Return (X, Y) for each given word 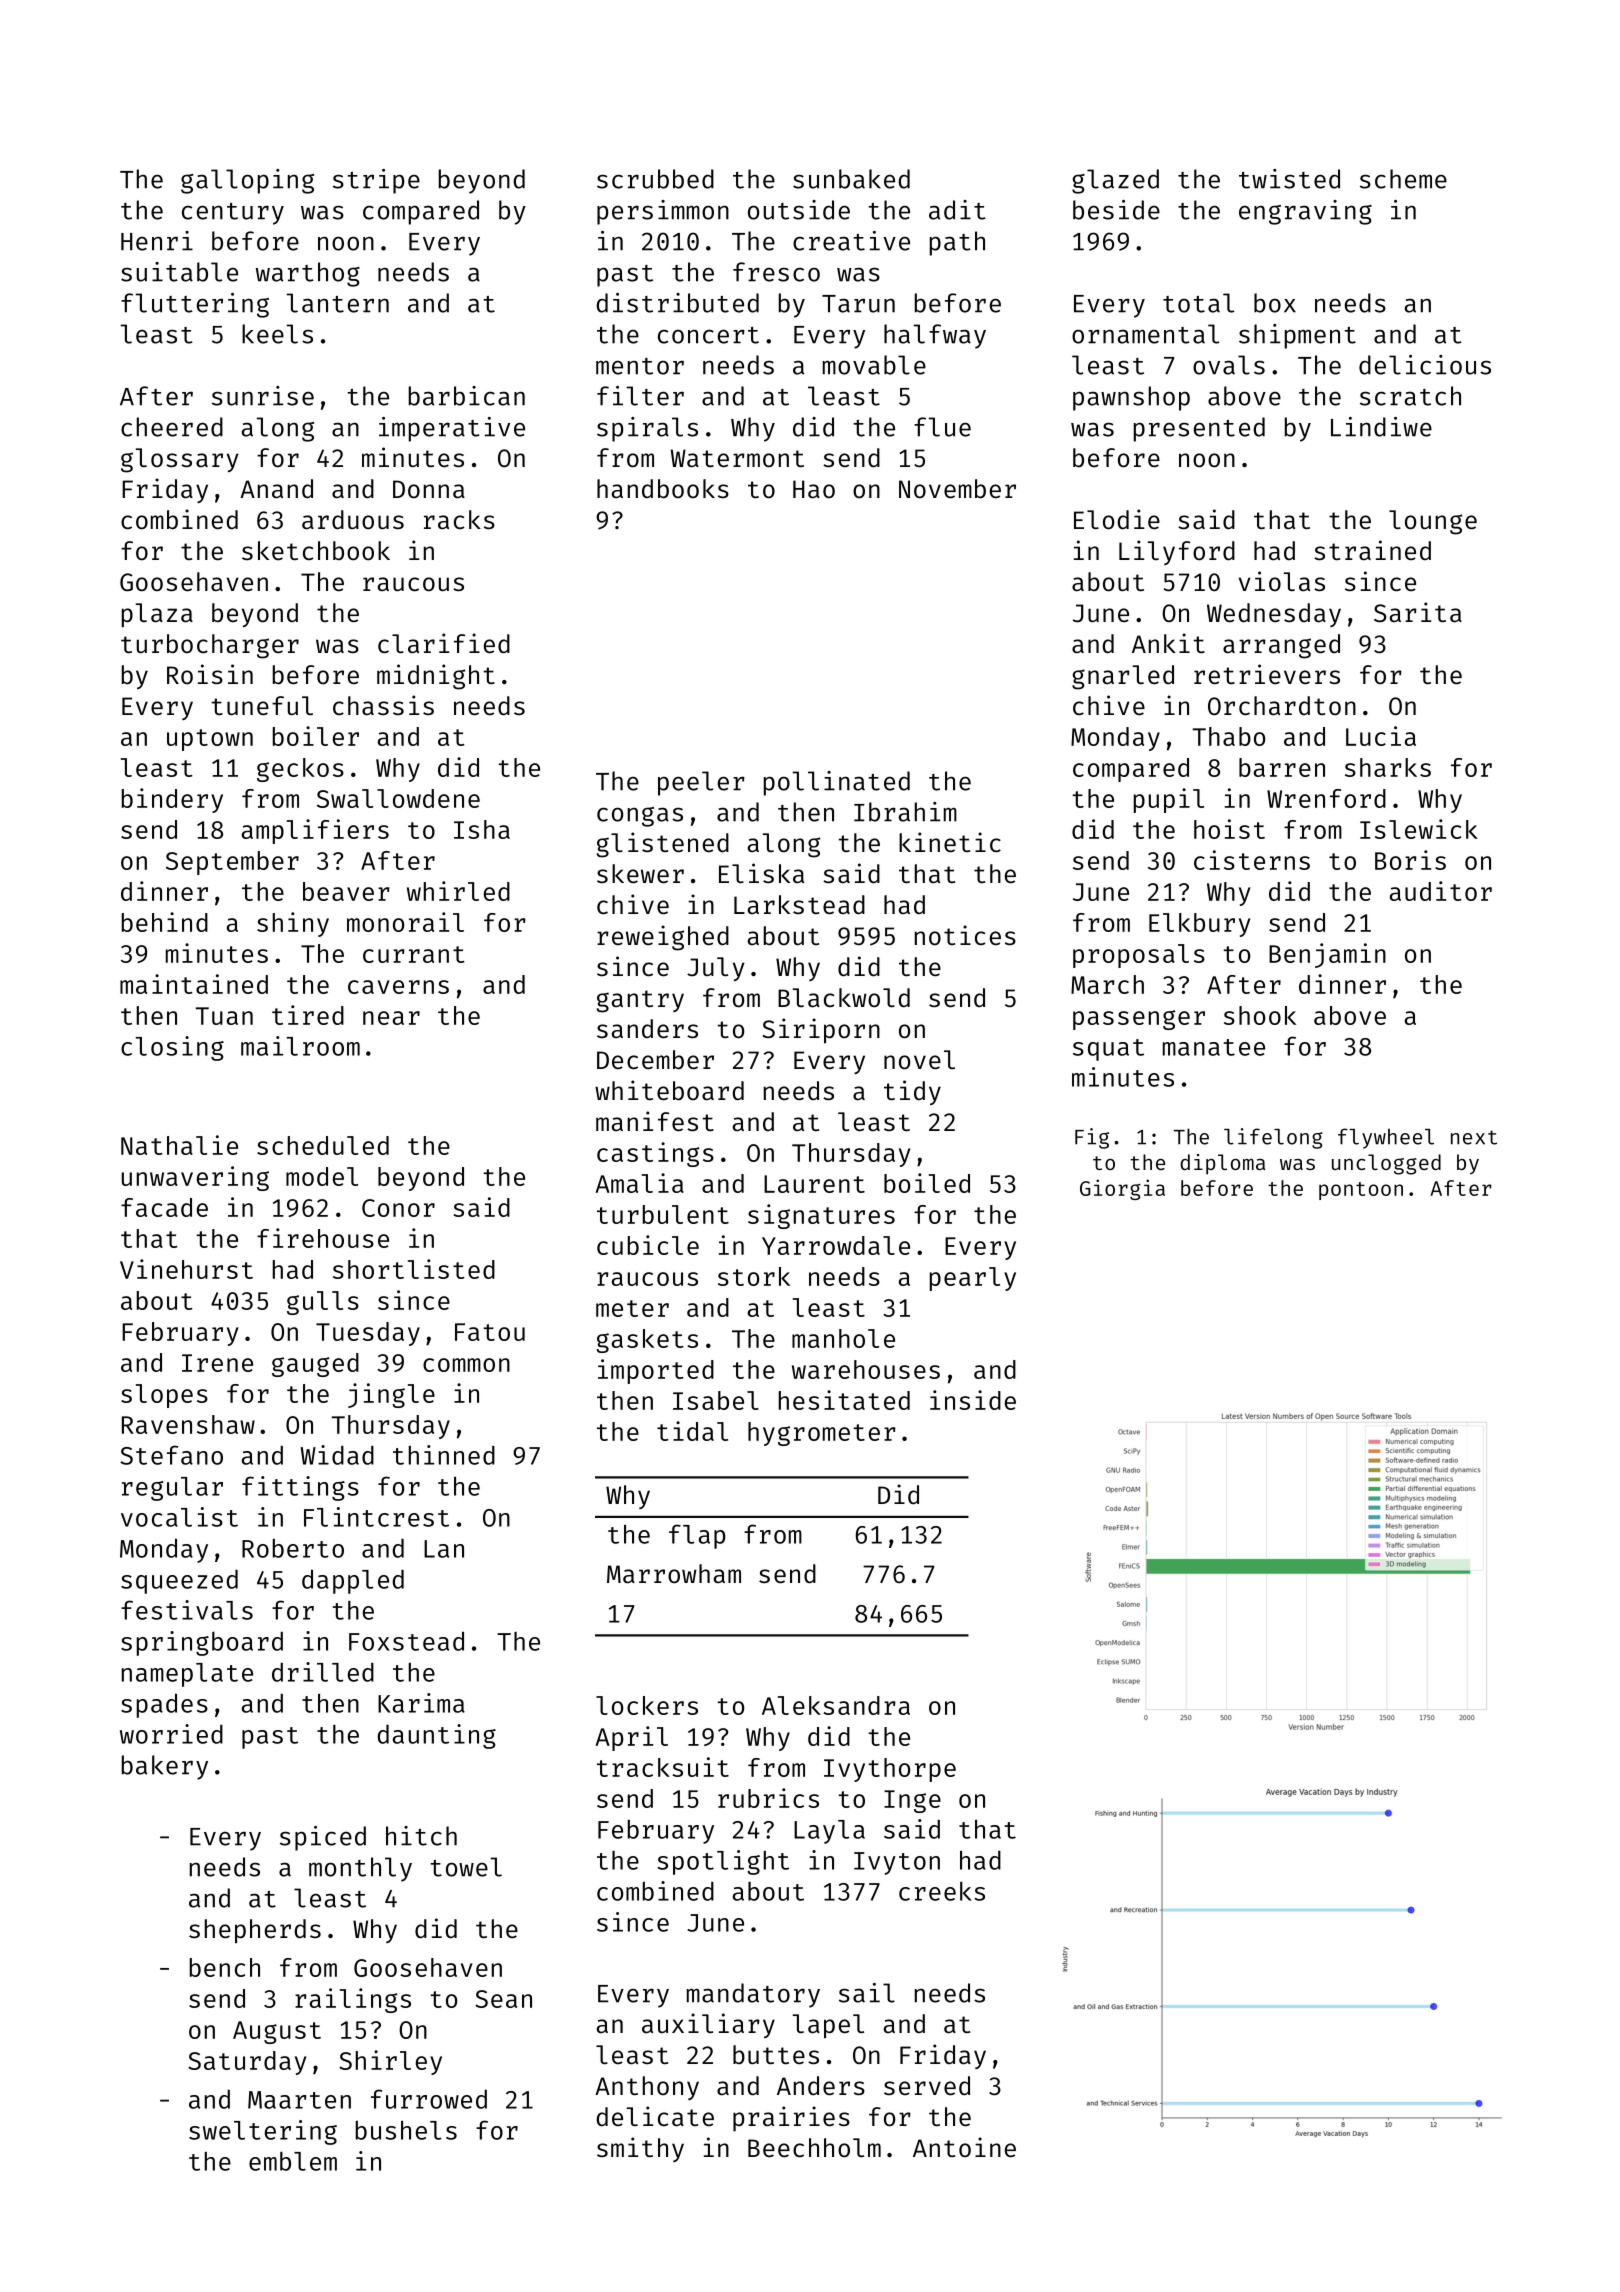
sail (867, 1993)
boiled (927, 1183)
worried (171, 1734)
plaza (157, 615)
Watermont (737, 458)
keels (277, 334)
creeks (942, 1891)
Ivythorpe (890, 1770)
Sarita (1418, 612)
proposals (1139, 956)
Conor (398, 1208)
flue (942, 427)
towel (466, 1867)
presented (1199, 429)
